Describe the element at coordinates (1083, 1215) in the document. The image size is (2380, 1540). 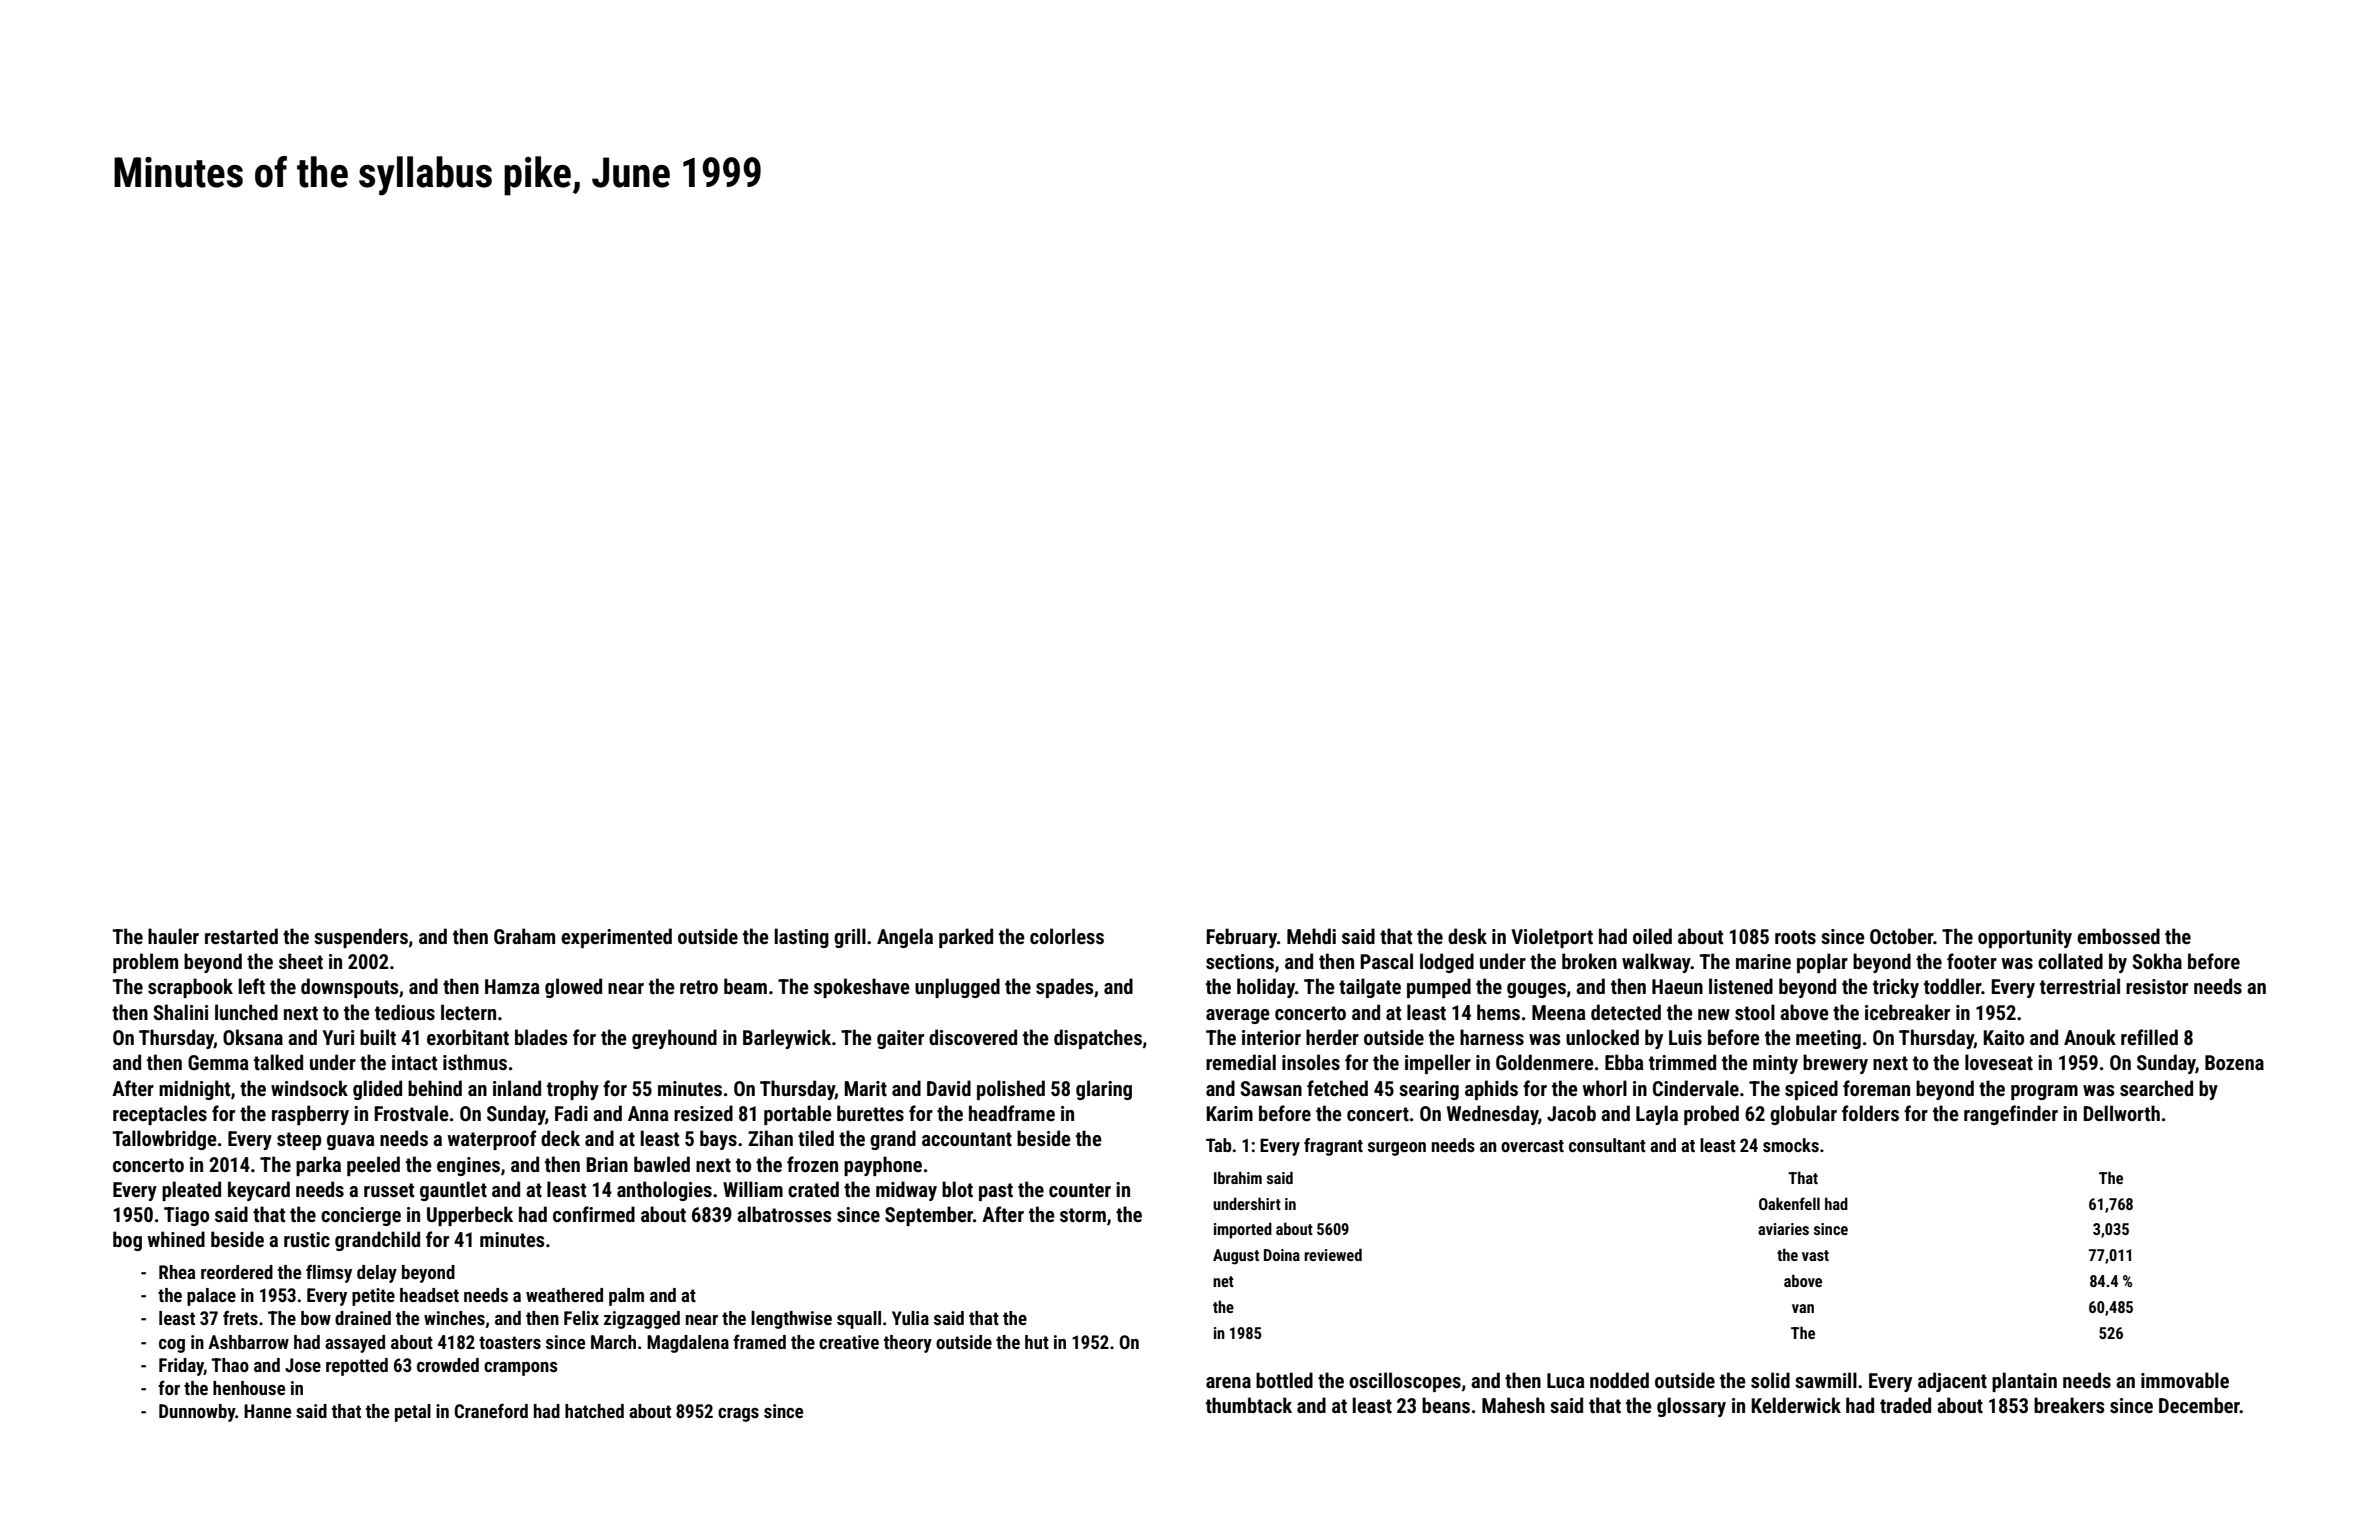
I see `storm` at that location.
